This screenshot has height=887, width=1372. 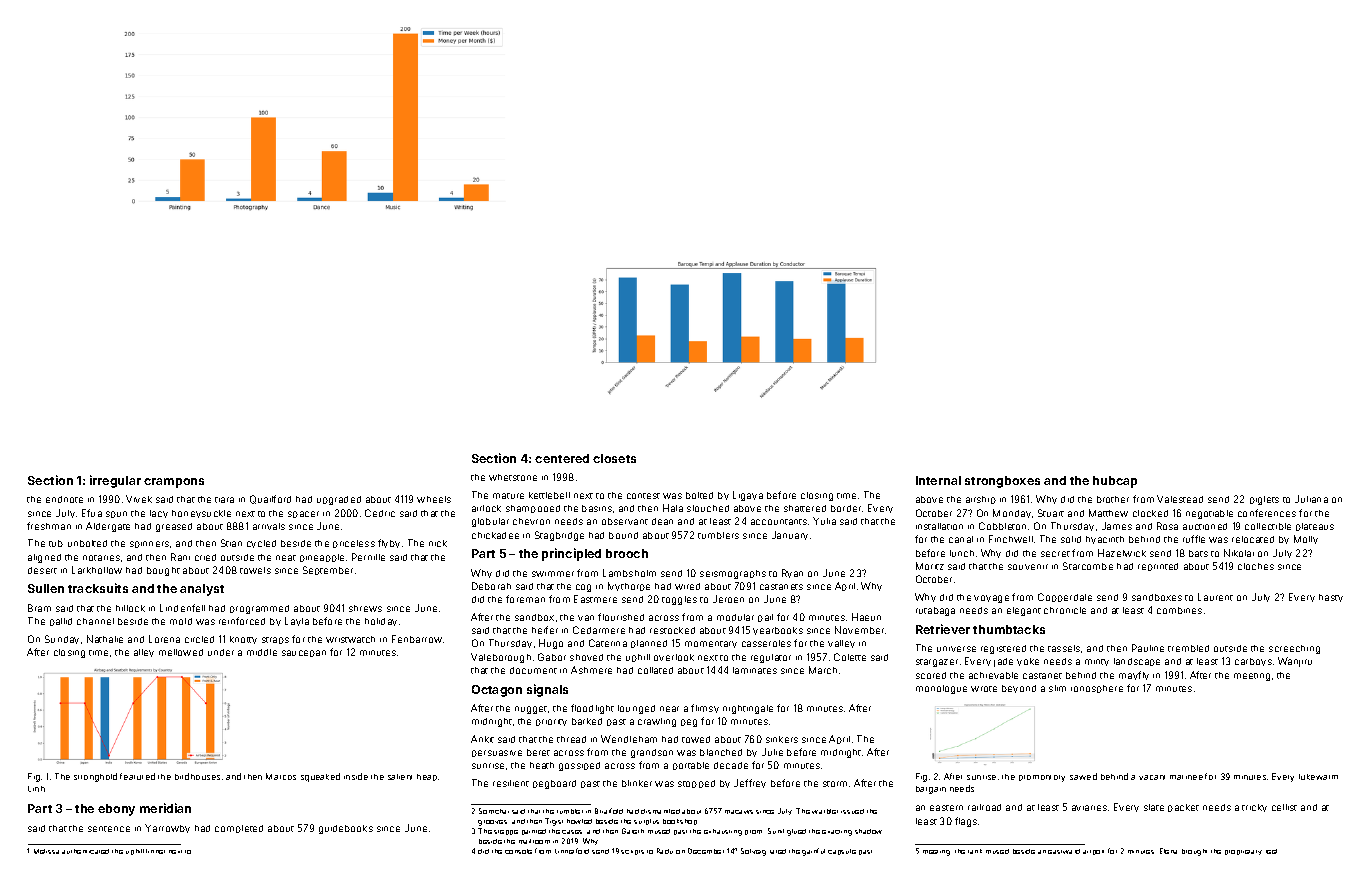 What do you see at coordinates (270, 499) in the screenshot?
I see `Quailford` at bounding box center [270, 499].
